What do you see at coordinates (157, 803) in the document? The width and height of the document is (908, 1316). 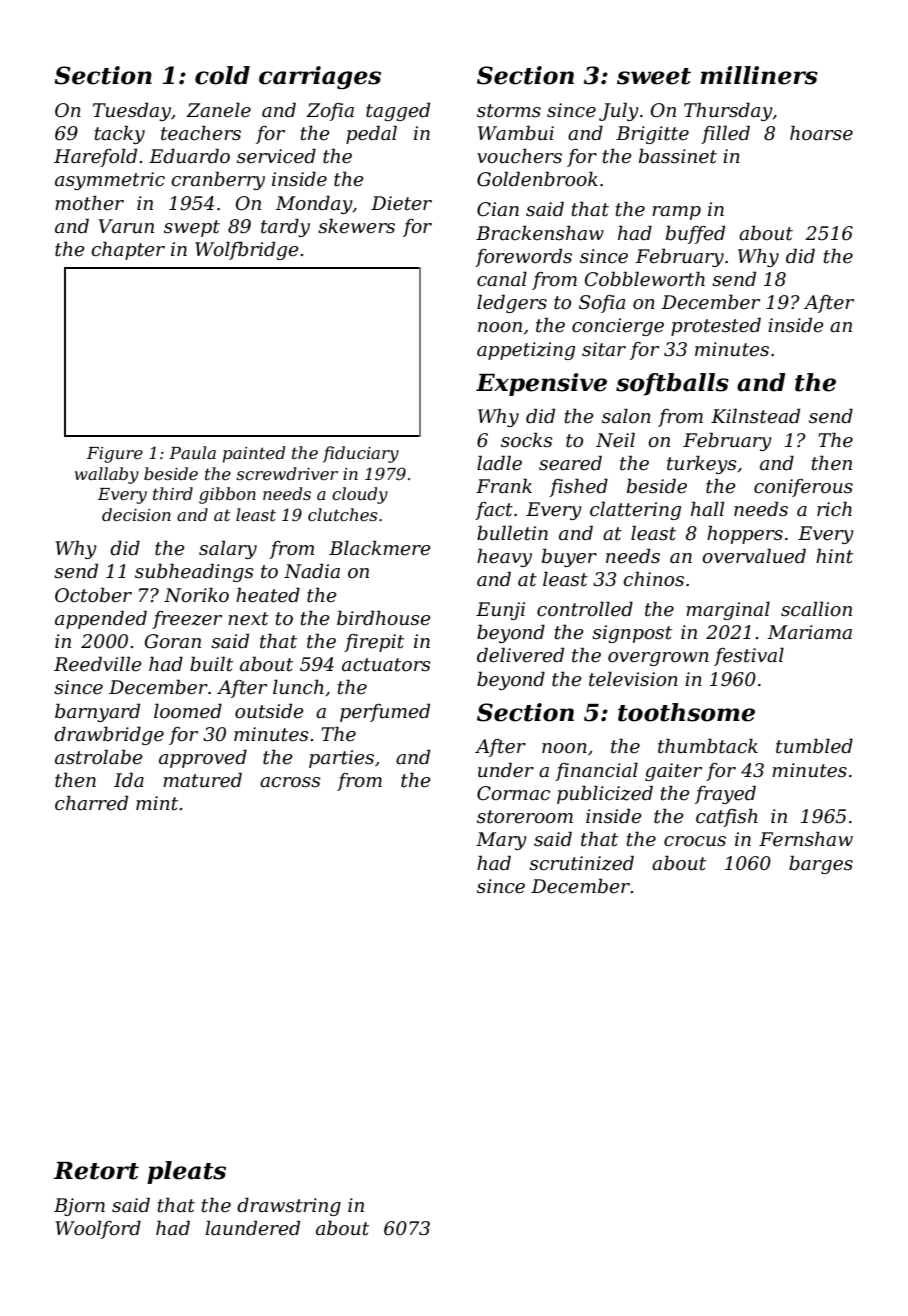 I see `mint` at bounding box center [157, 803].
